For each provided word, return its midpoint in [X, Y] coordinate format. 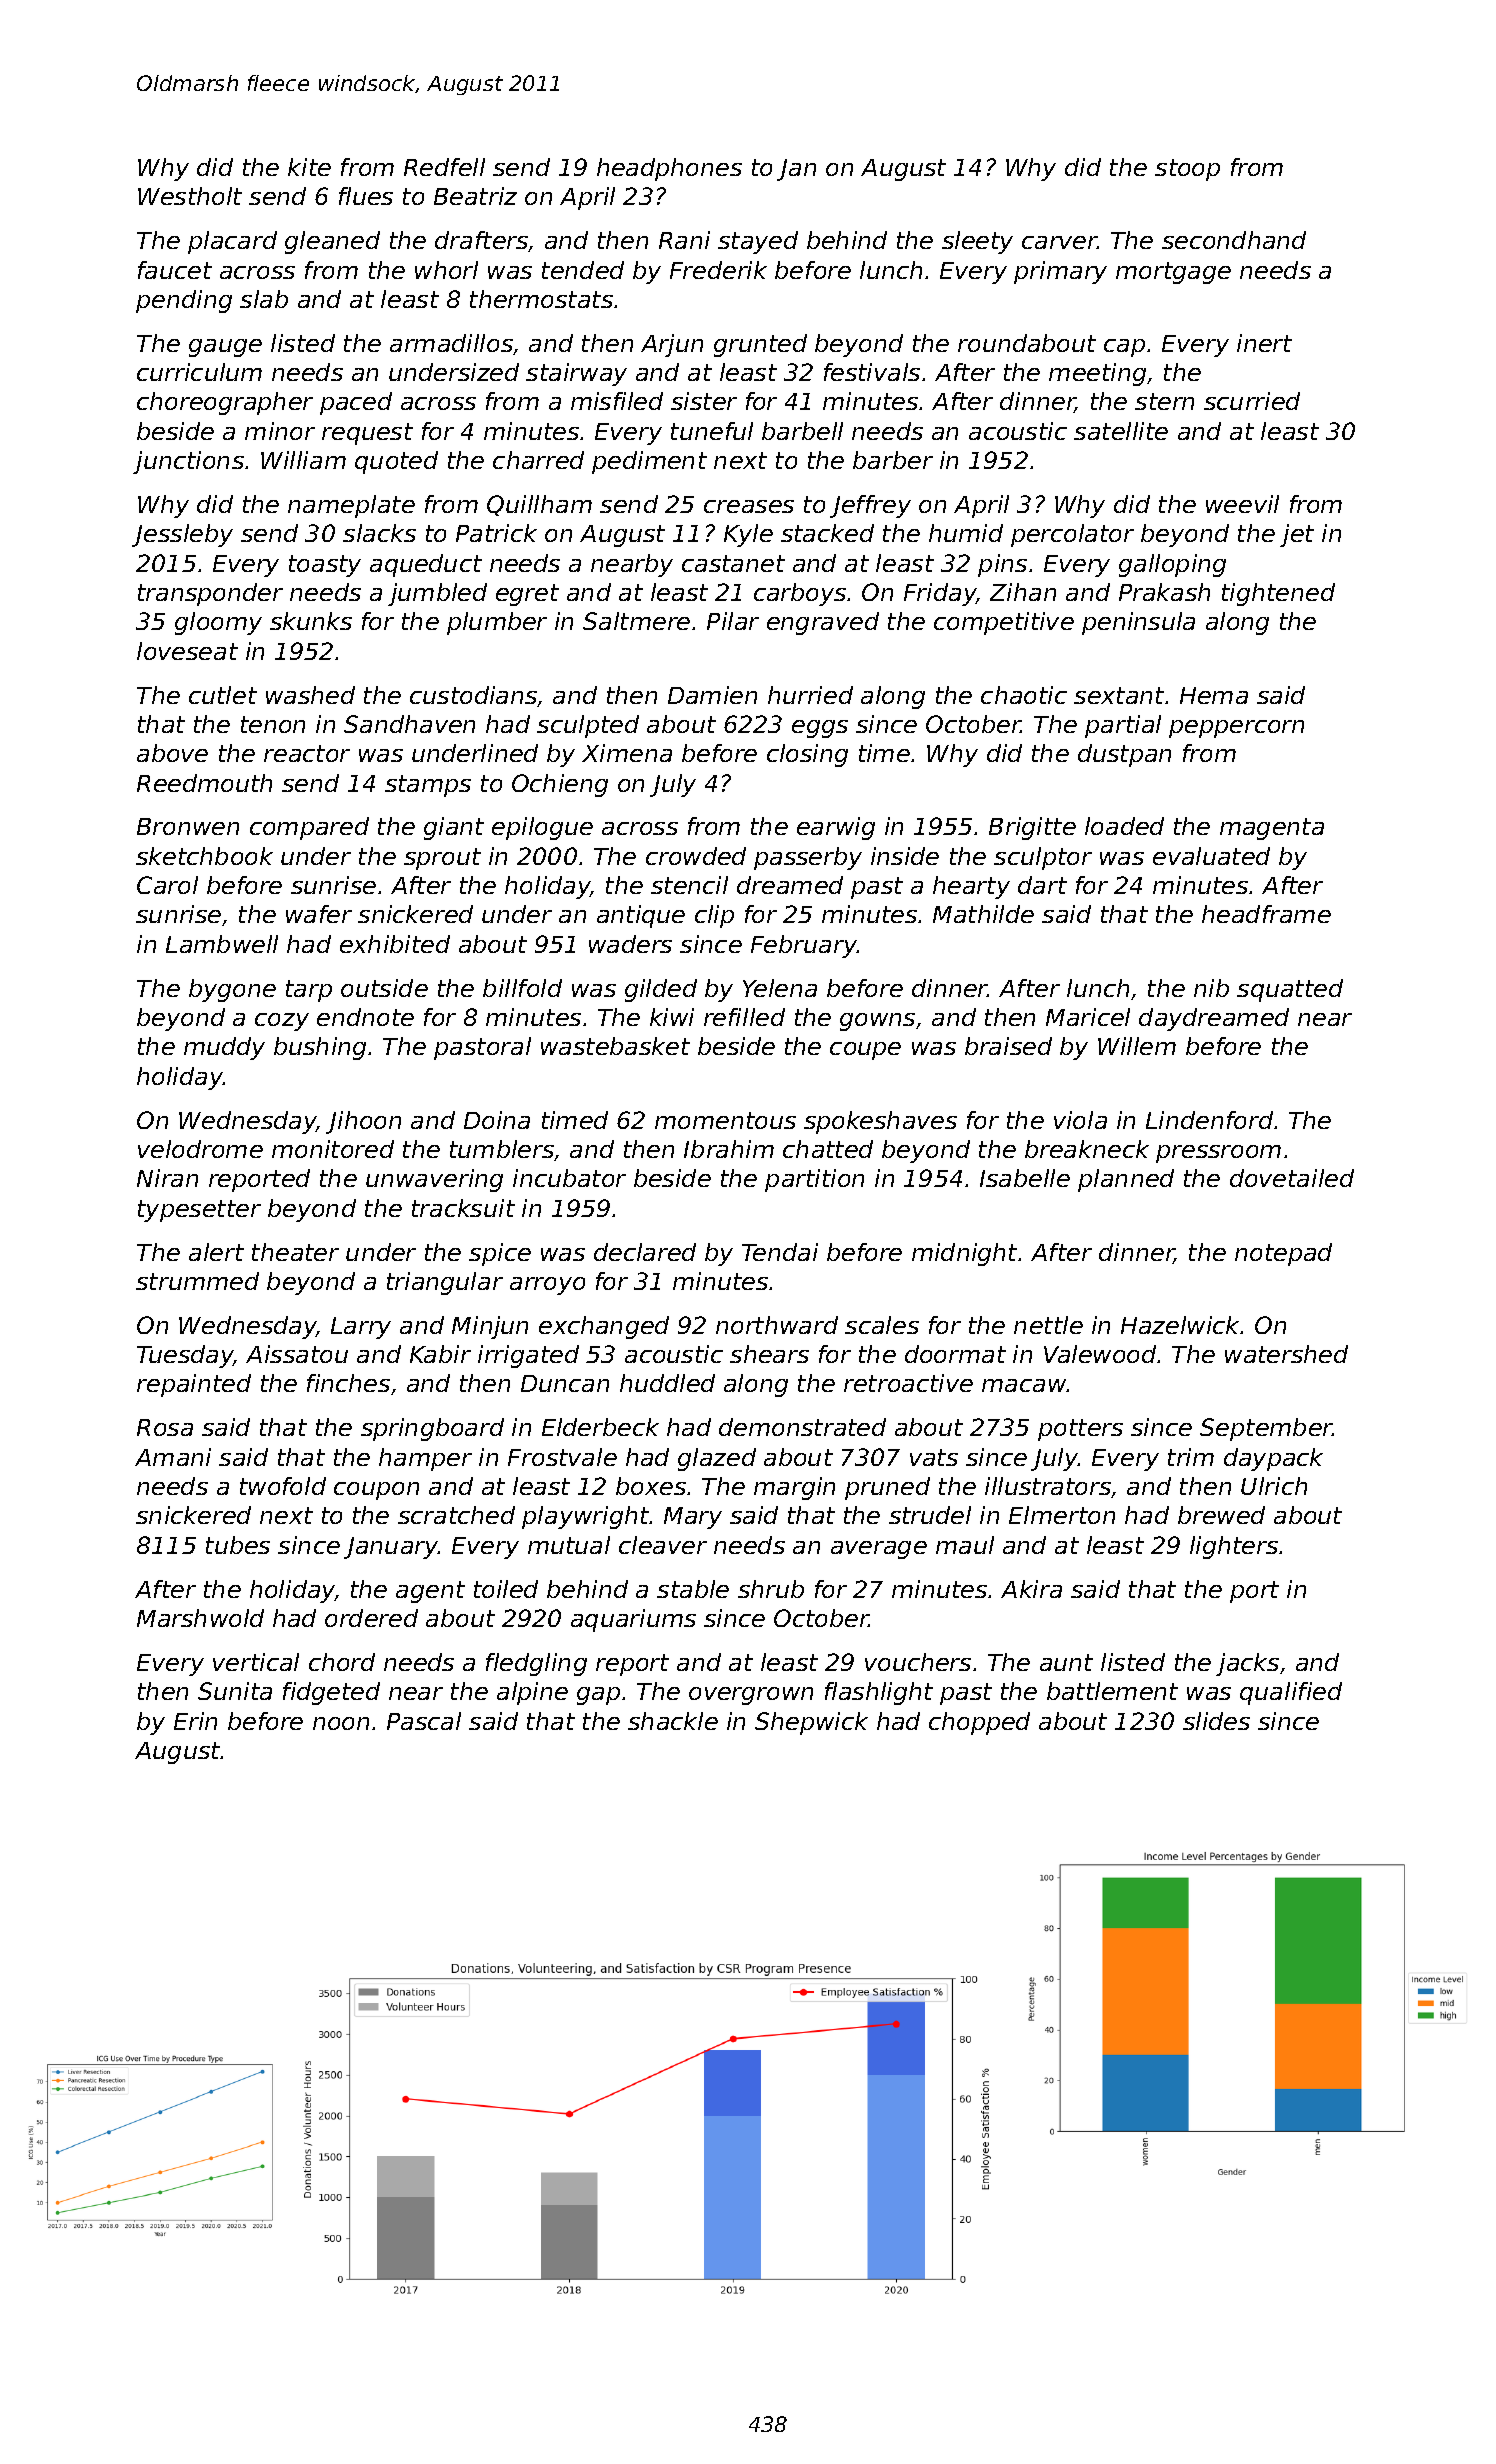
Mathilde [983, 914]
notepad [1283, 1254]
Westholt [190, 196]
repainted [194, 1385]
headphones [669, 169]
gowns [877, 1022]
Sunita [235, 1691]
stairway [576, 374]
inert [1264, 343]
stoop [1187, 170]
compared [309, 828]
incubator [569, 1178]
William [303, 460]
